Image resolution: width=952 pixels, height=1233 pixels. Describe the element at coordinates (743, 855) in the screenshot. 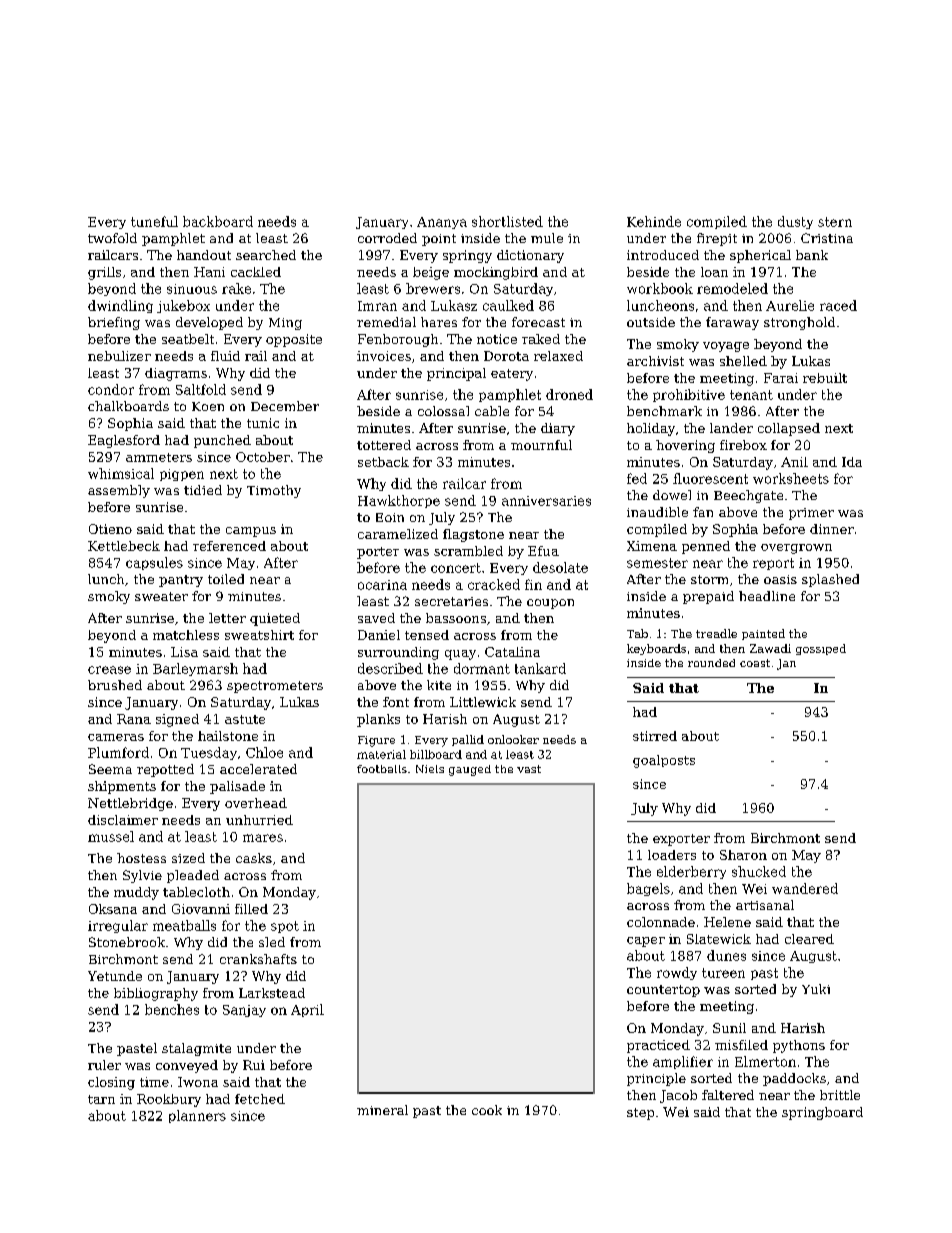

I see `Sharon` at that location.
